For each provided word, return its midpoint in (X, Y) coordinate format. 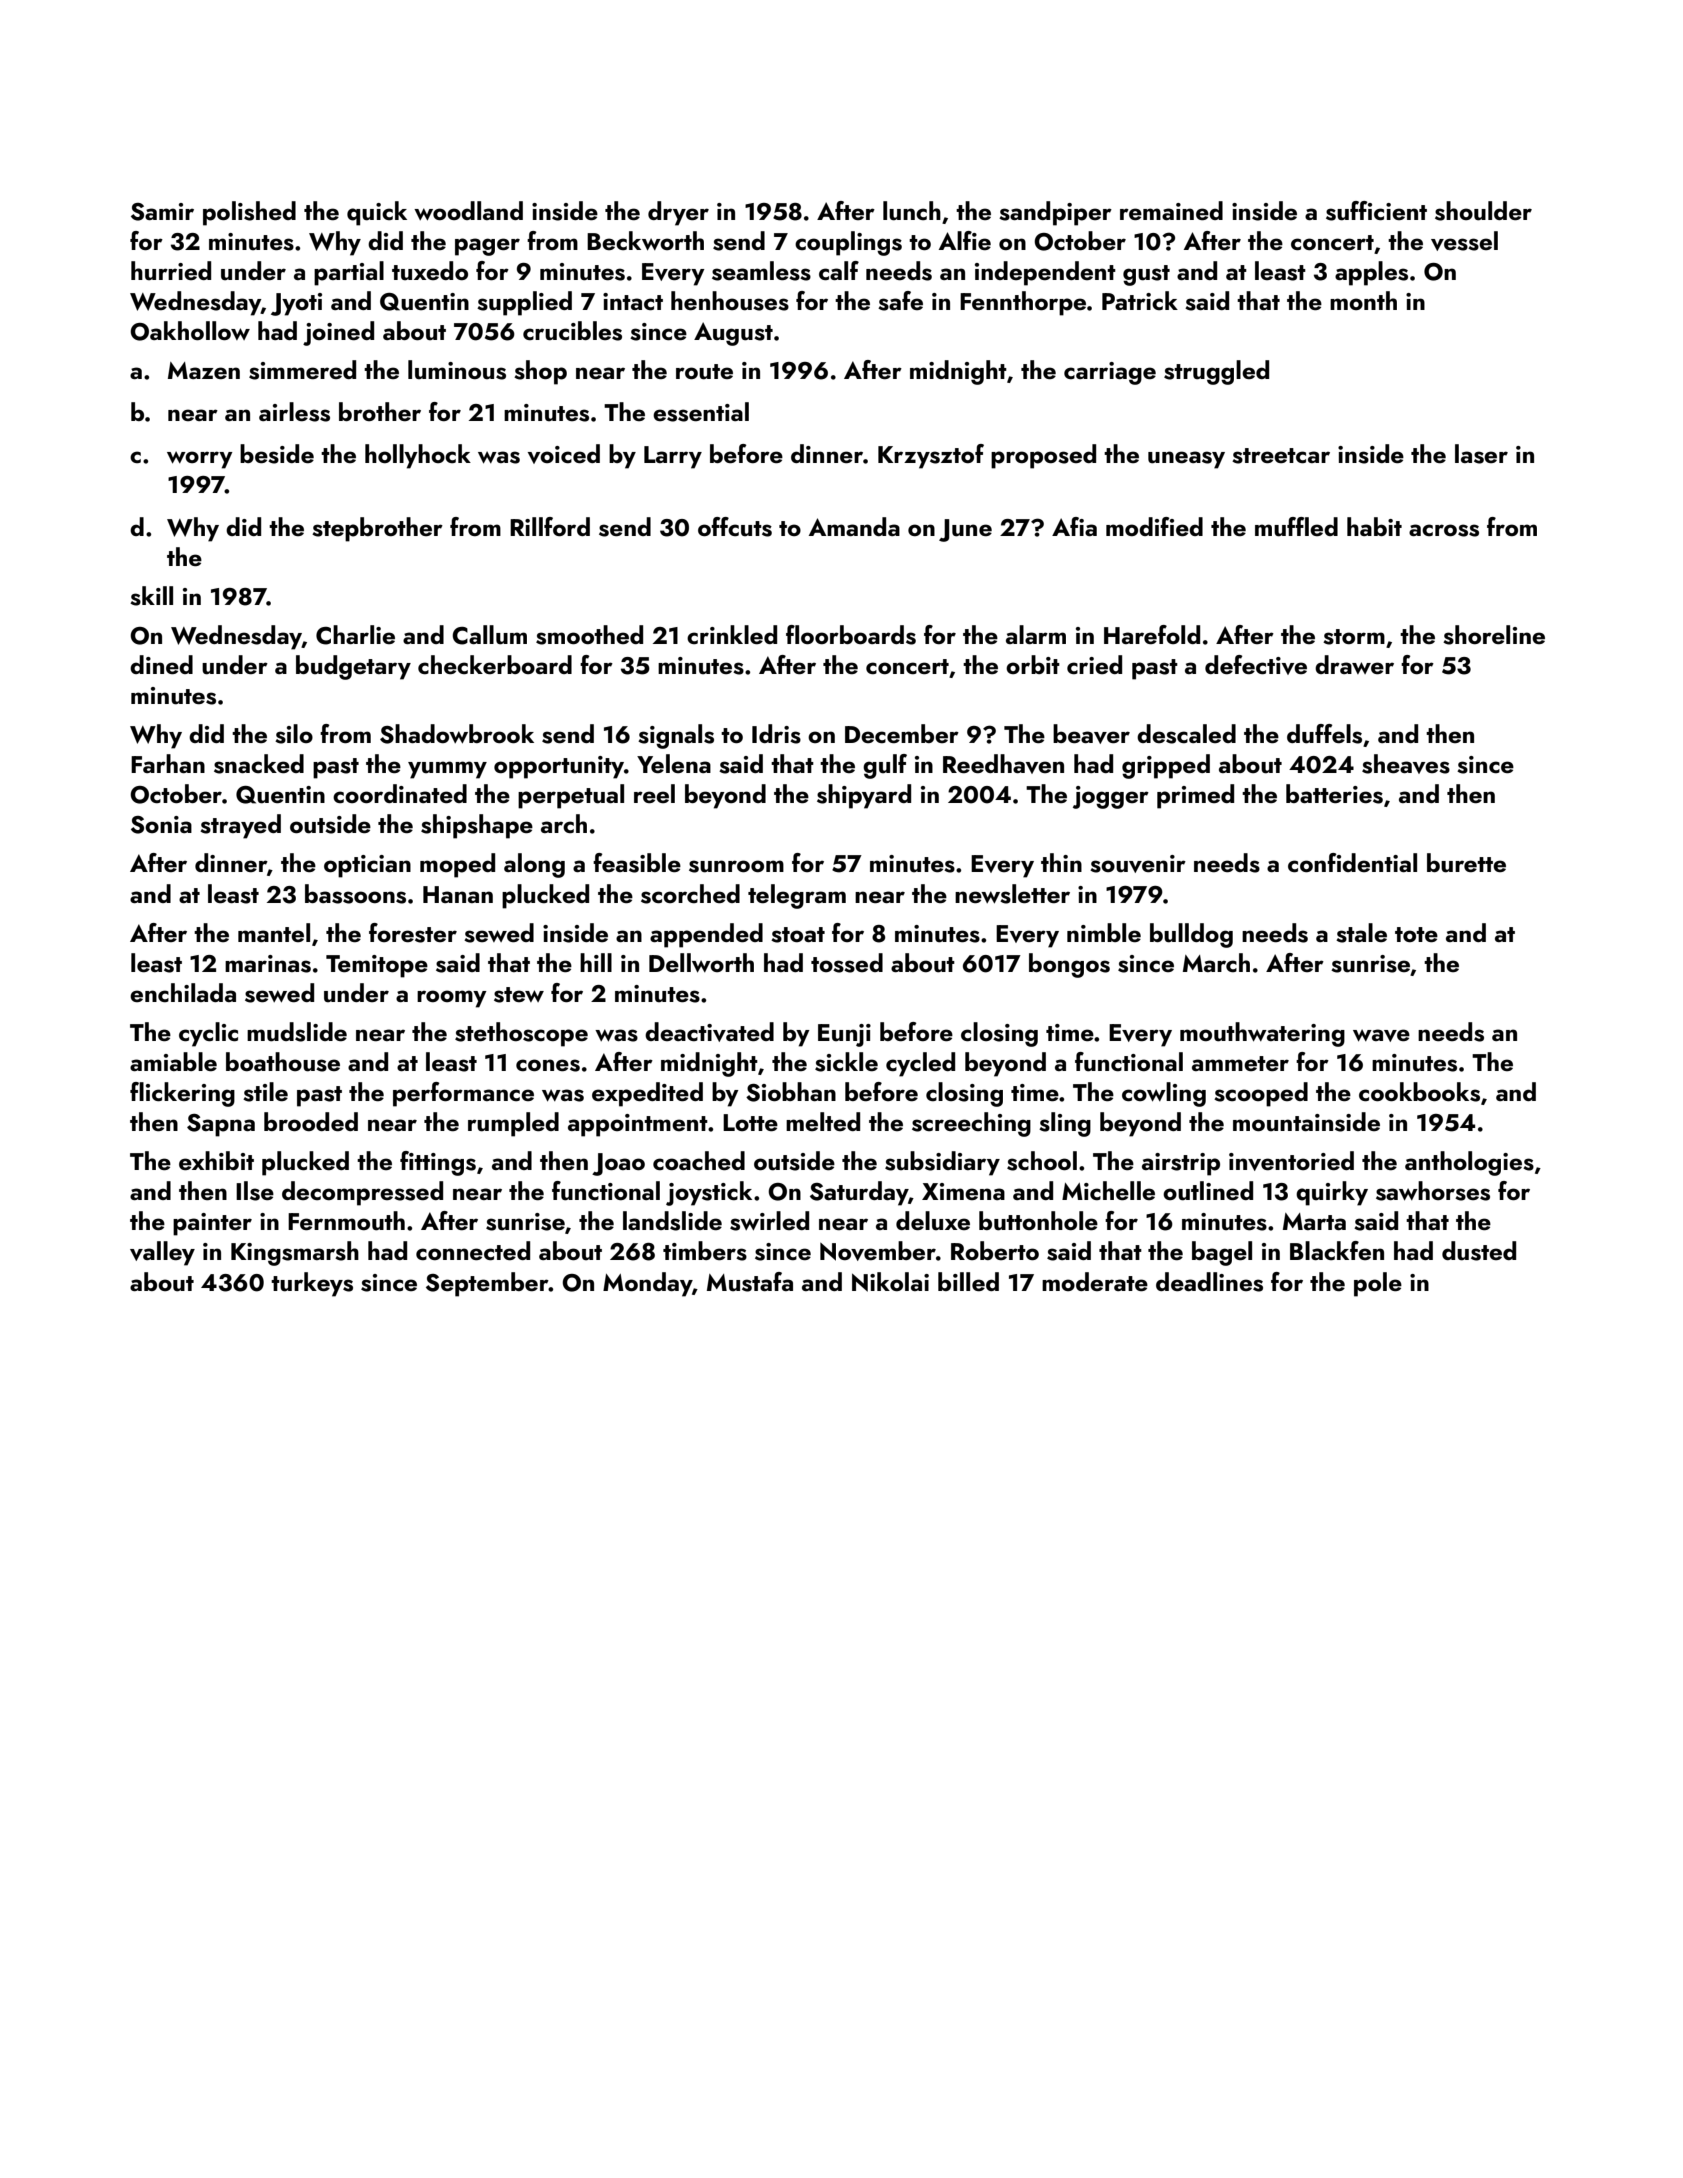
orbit (1033, 664)
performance (463, 1094)
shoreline (1494, 635)
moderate (1095, 1281)
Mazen (204, 370)
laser (1481, 454)
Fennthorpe (1023, 303)
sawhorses (1433, 1191)
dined (161, 664)
